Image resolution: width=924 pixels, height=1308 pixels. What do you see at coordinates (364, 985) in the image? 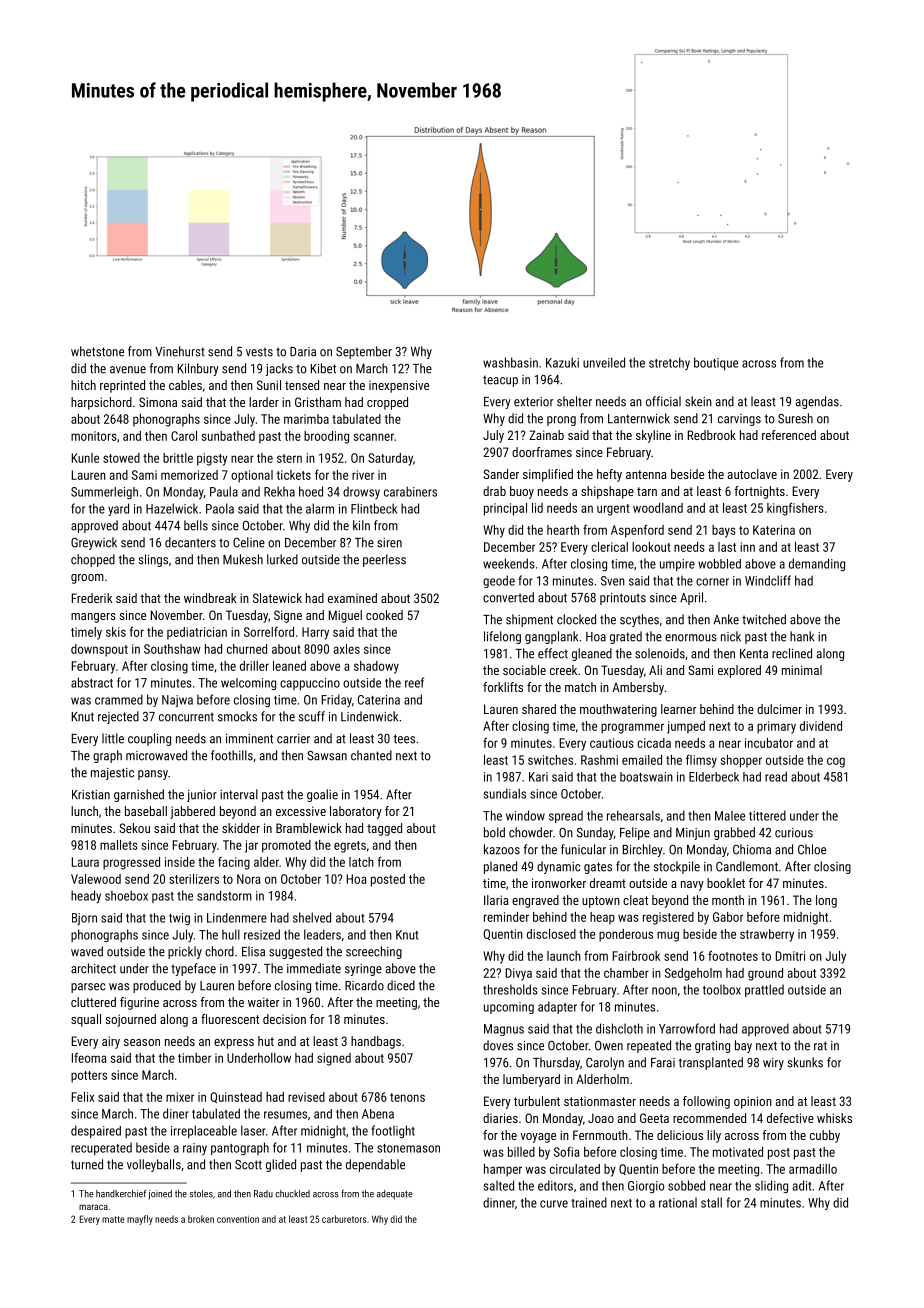
I see `Ricardo` at bounding box center [364, 985].
